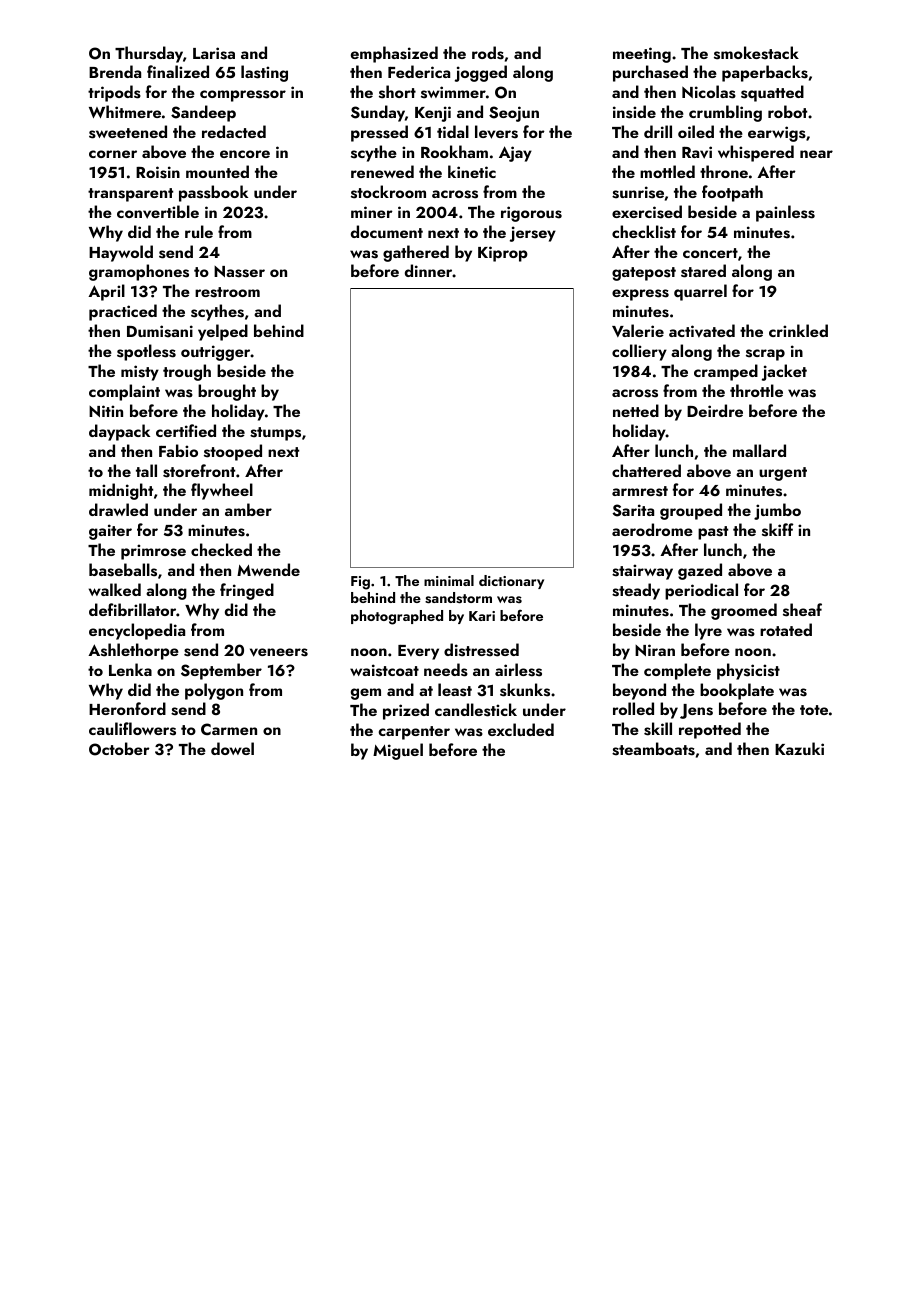 This page has width=924, height=1308. I want to click on corner, so click(113, 154).
